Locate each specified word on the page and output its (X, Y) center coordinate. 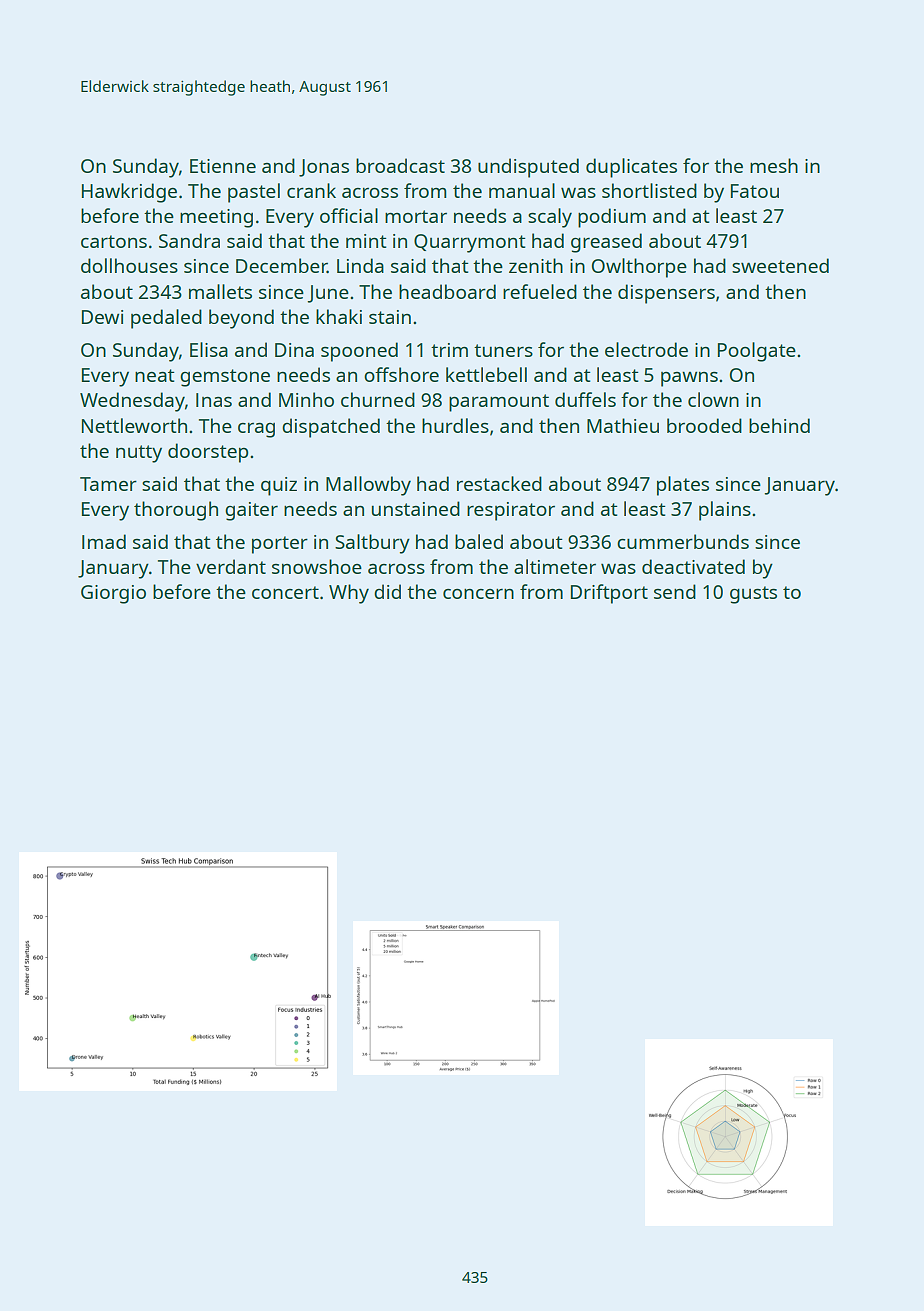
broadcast (400, 165)
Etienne (223, 166)
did (387, 591)
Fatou (755, 191)
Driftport (609, 594)
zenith (536, 265)
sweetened (780, 265)
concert (285, 592)
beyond (241, 319)
